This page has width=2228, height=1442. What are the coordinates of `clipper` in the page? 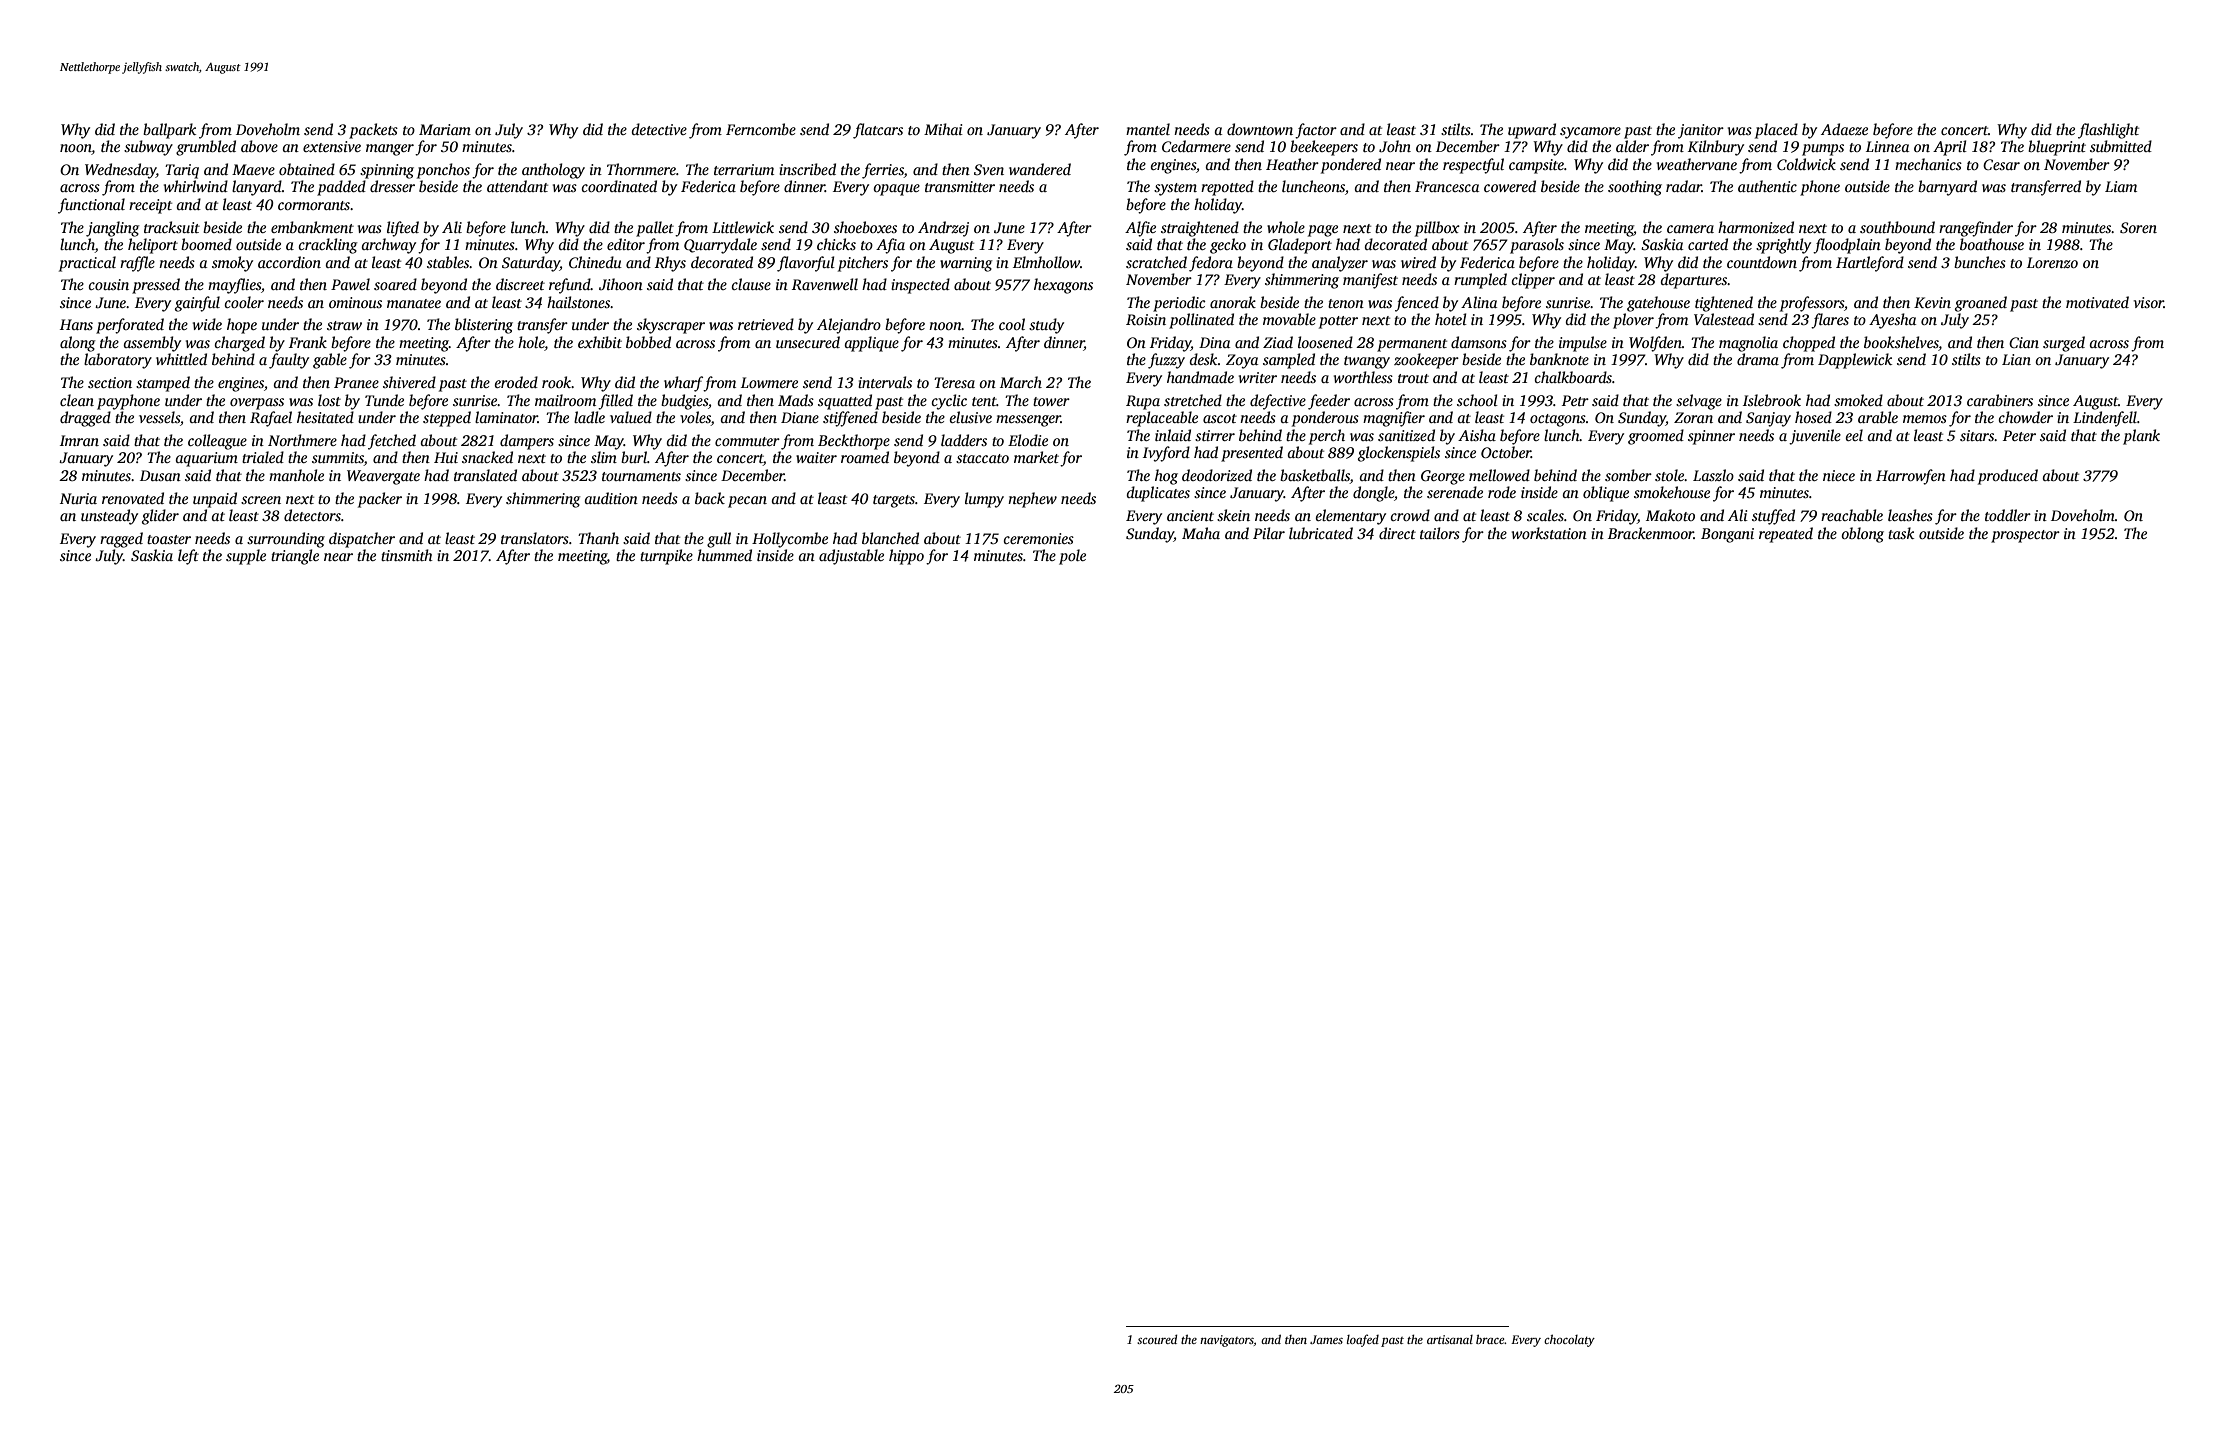 It's located at (1533, 281).
